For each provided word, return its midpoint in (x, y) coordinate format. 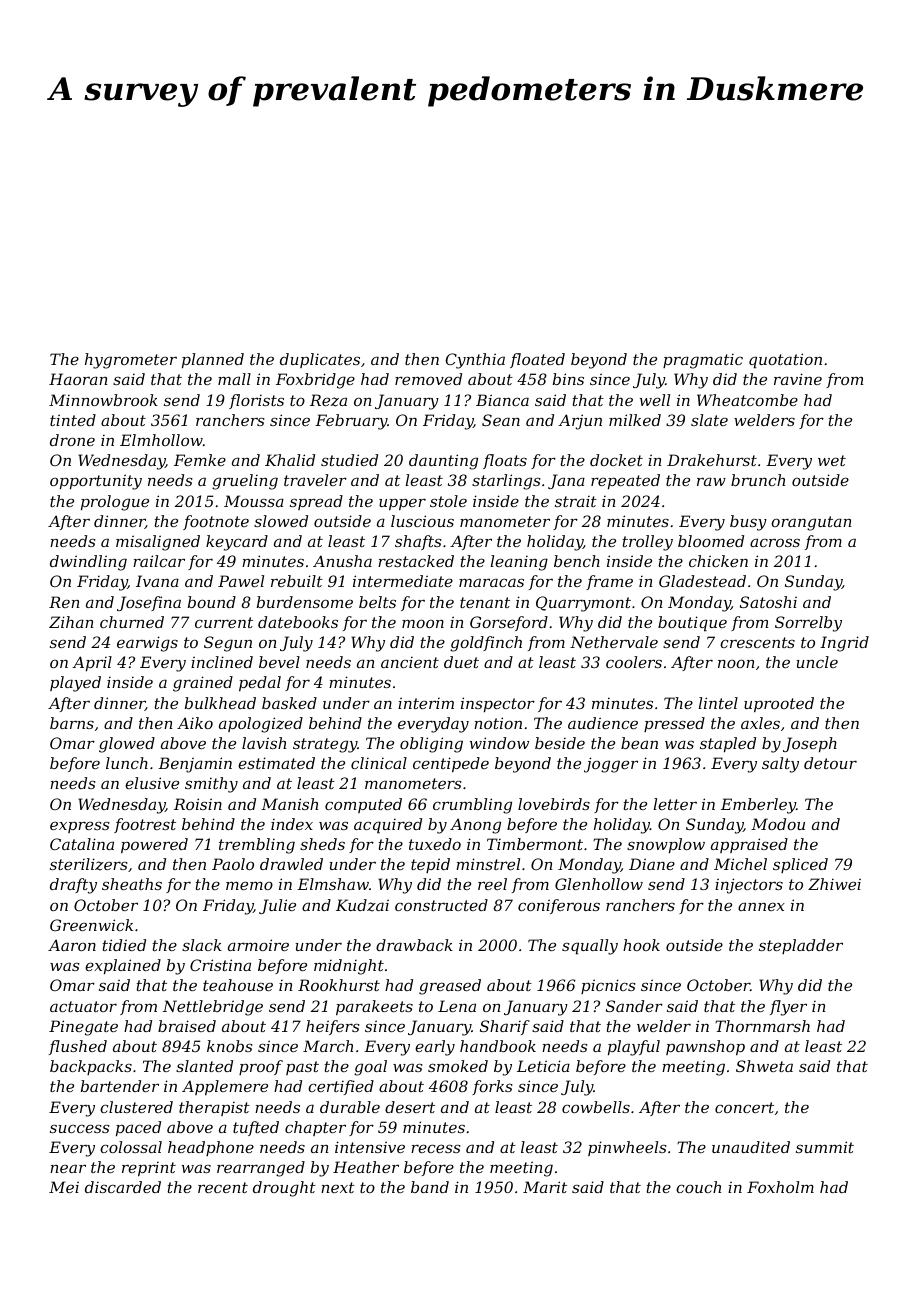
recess (436, 1148)
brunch (758, 480)
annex (761, 906)
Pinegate (83, 1028)
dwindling (88, 563)
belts (377, 602)
